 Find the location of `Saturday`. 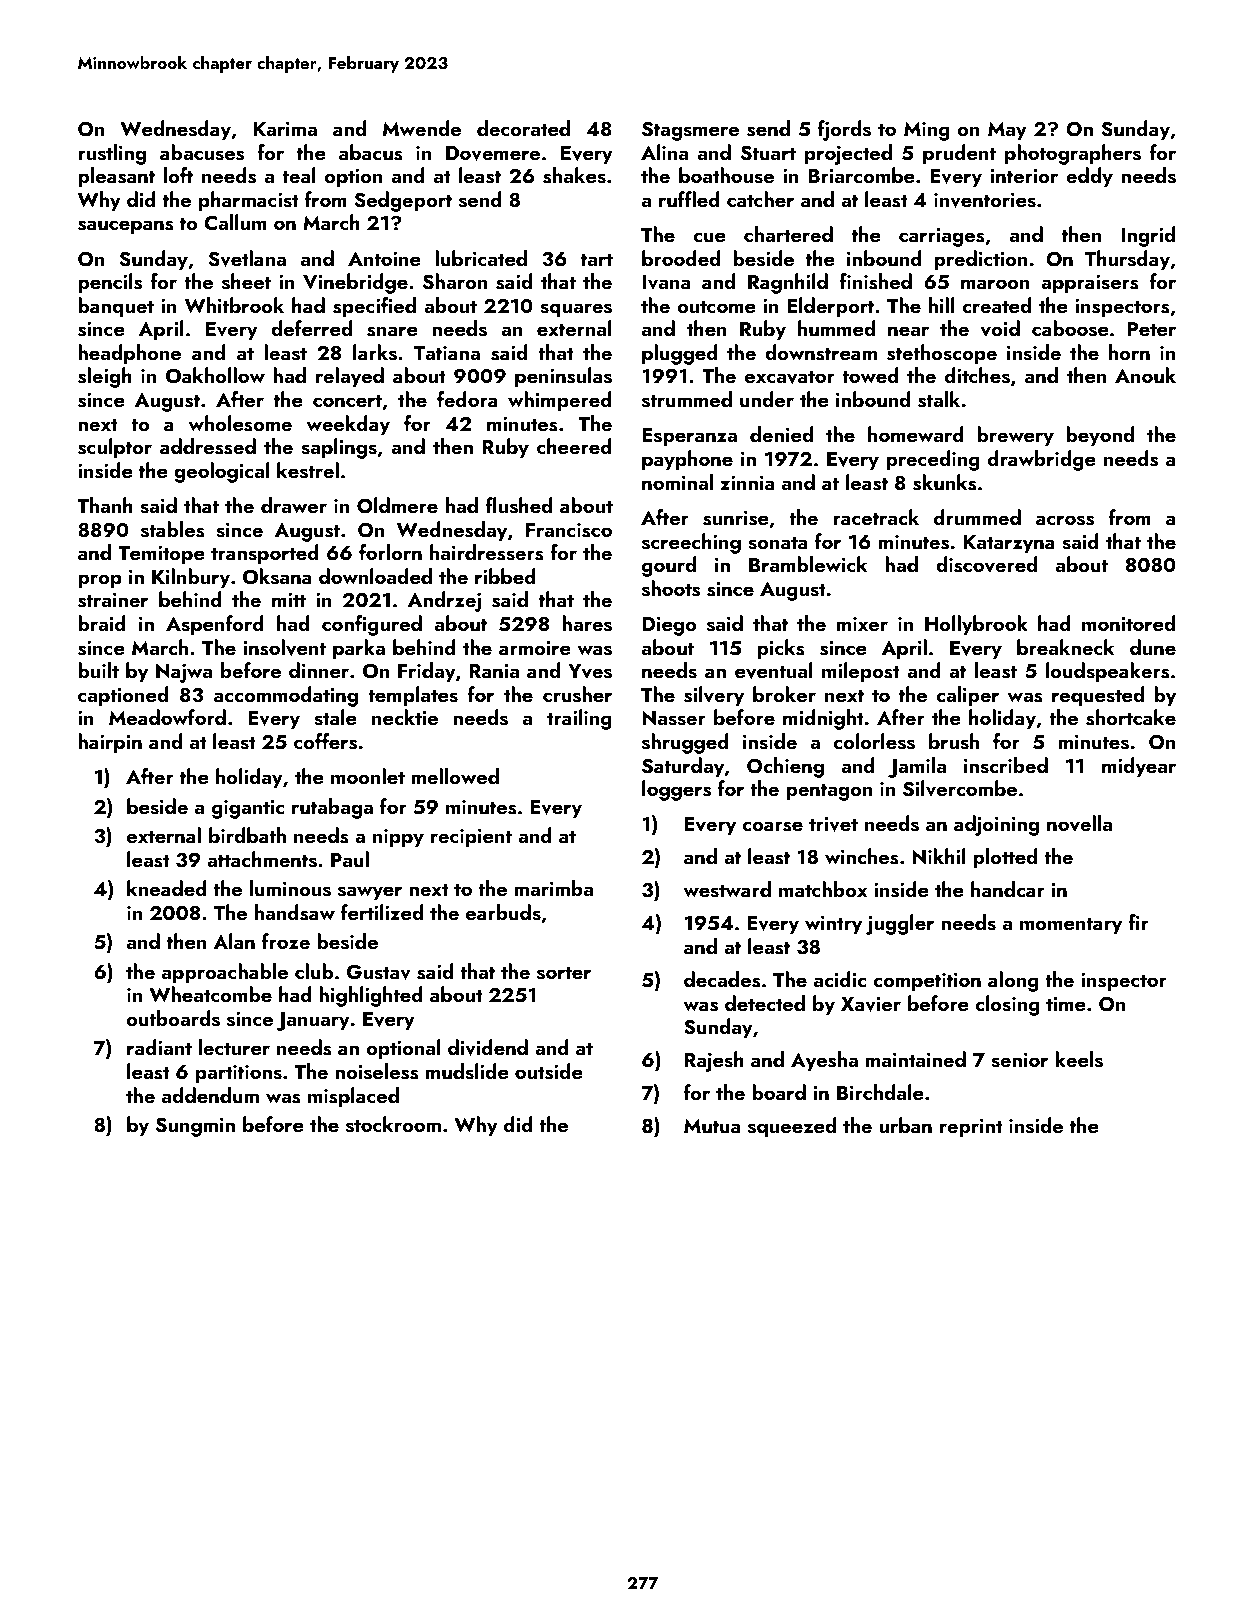

Saturday is located at coordinates (683, 767).
